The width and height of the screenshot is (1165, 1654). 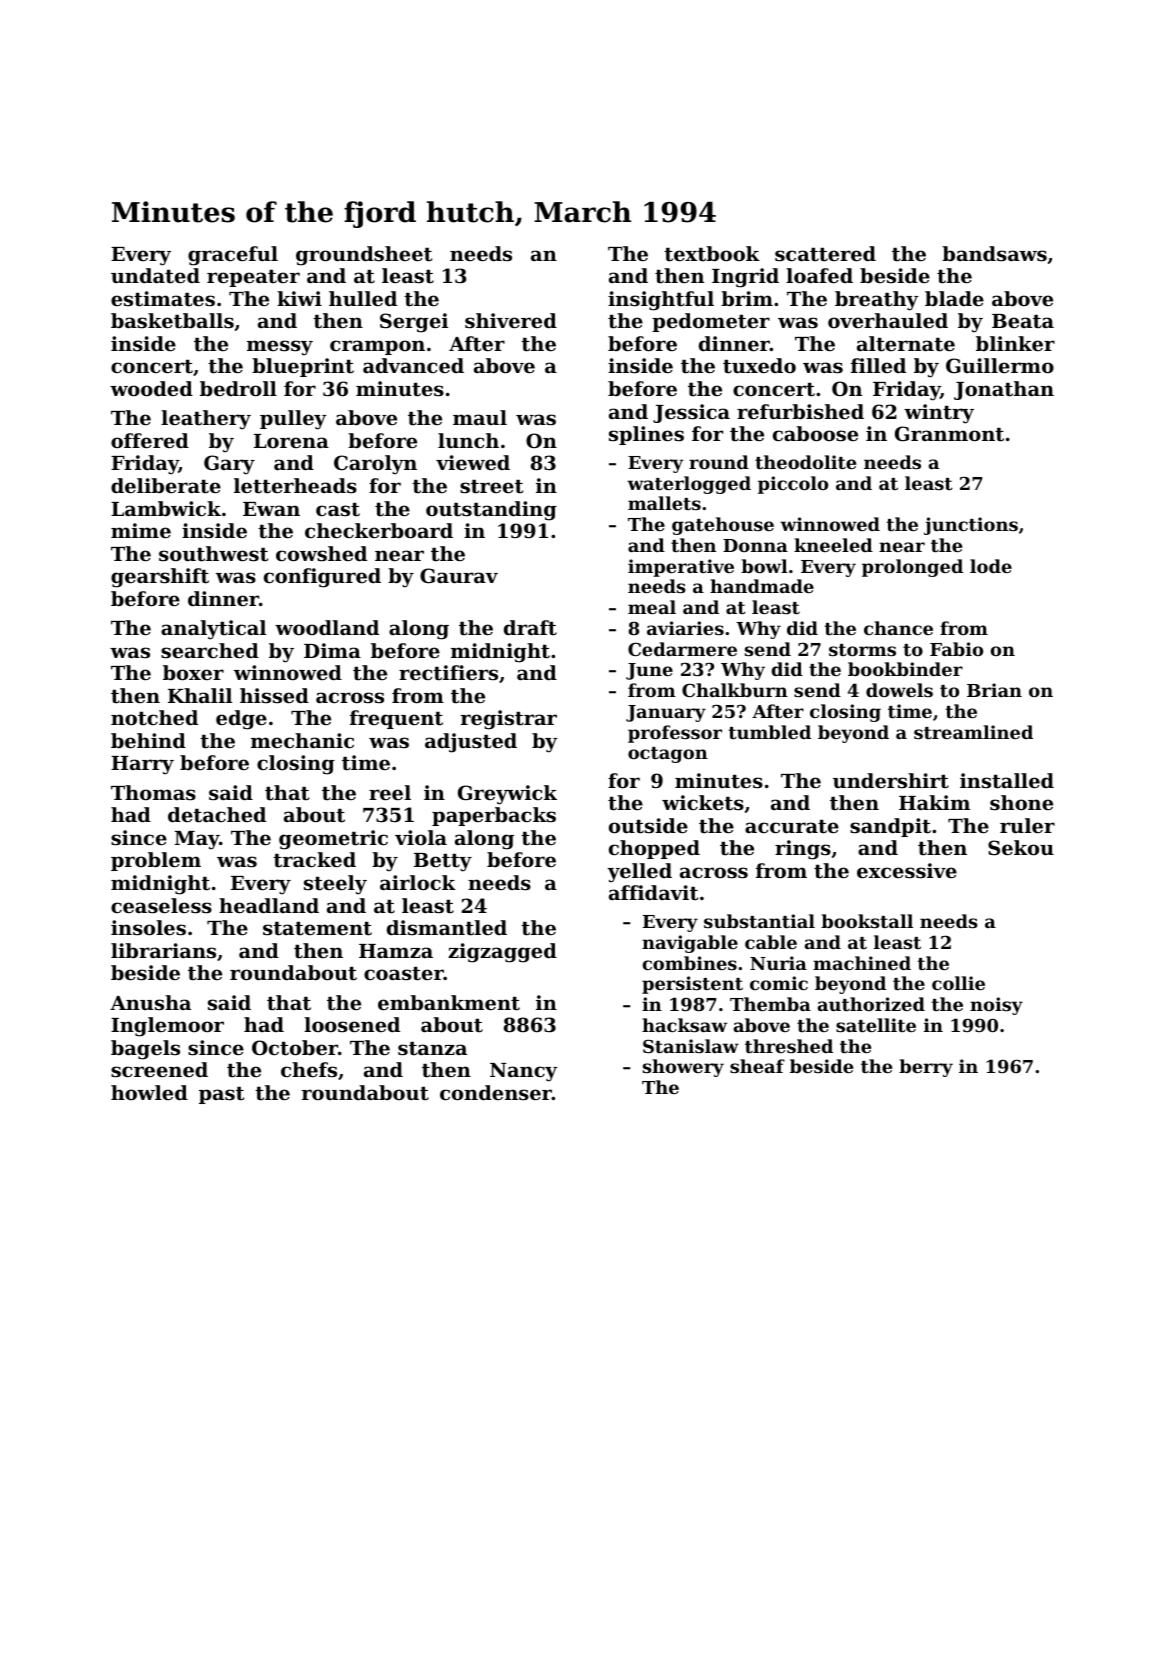 What do you see at coordinates (689, 485) in the screenshot?
I see `waterlogged` at bounding box center [689, 485].
